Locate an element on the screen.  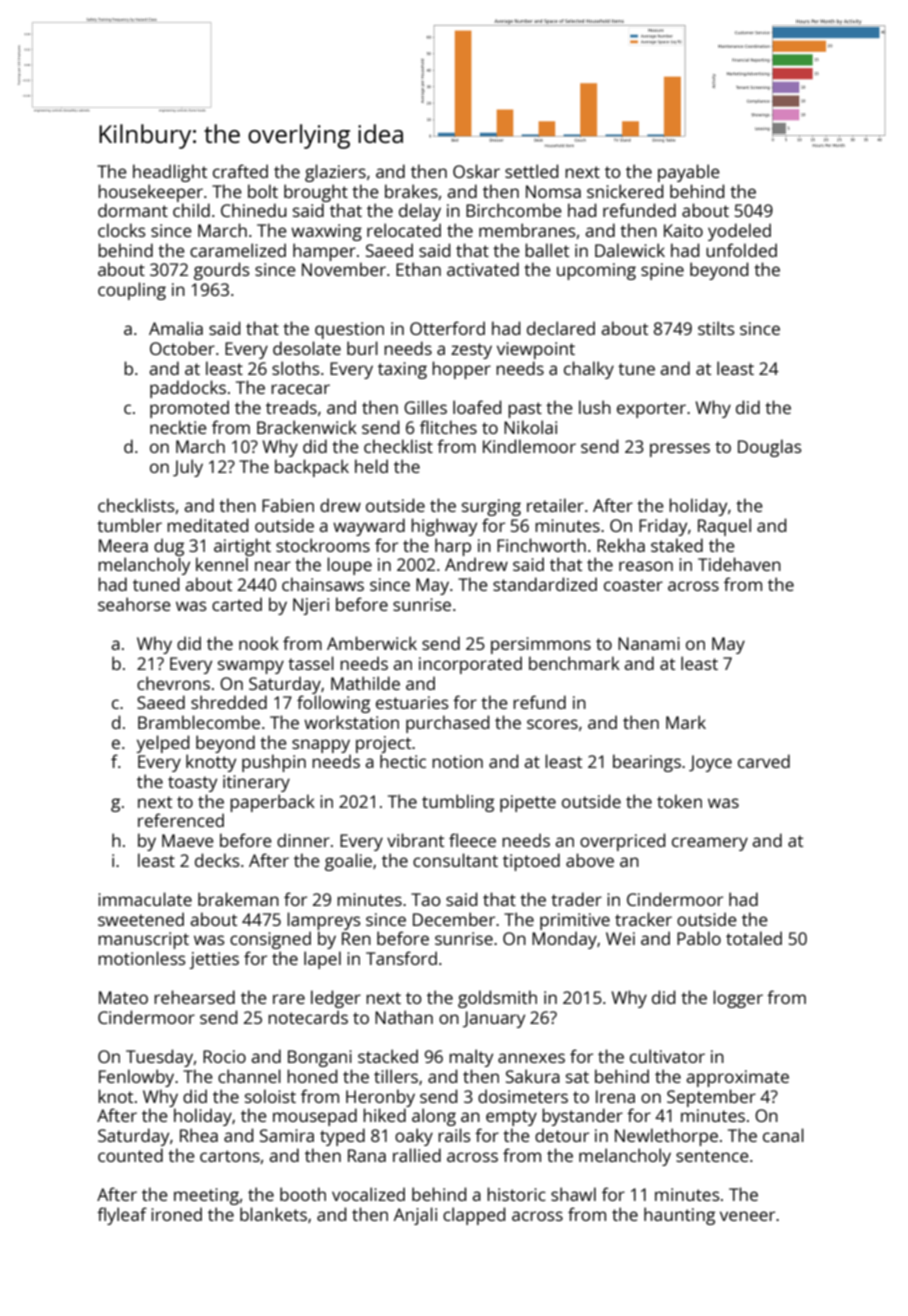
dormant is located at coordinates (133, 210).
